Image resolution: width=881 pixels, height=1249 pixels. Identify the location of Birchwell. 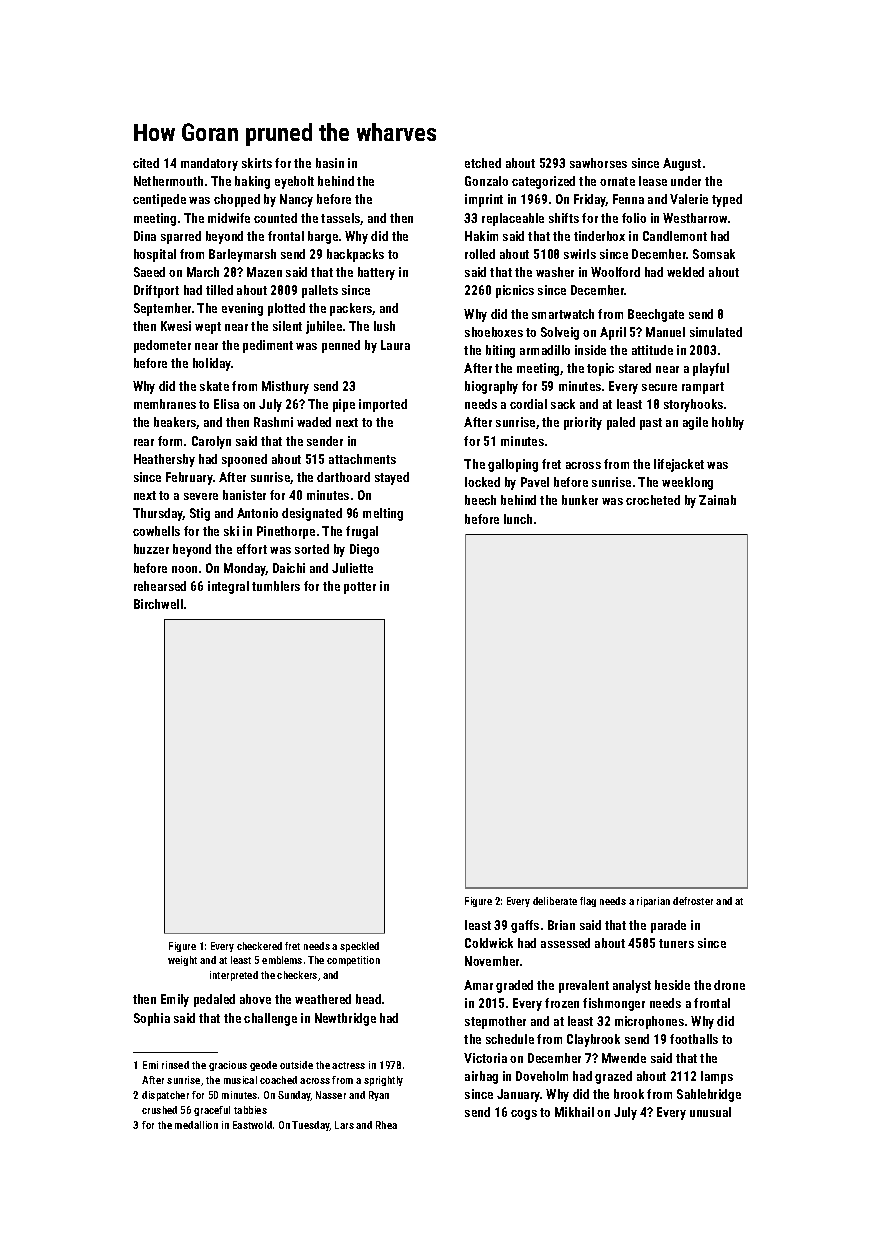
(158, 604).
